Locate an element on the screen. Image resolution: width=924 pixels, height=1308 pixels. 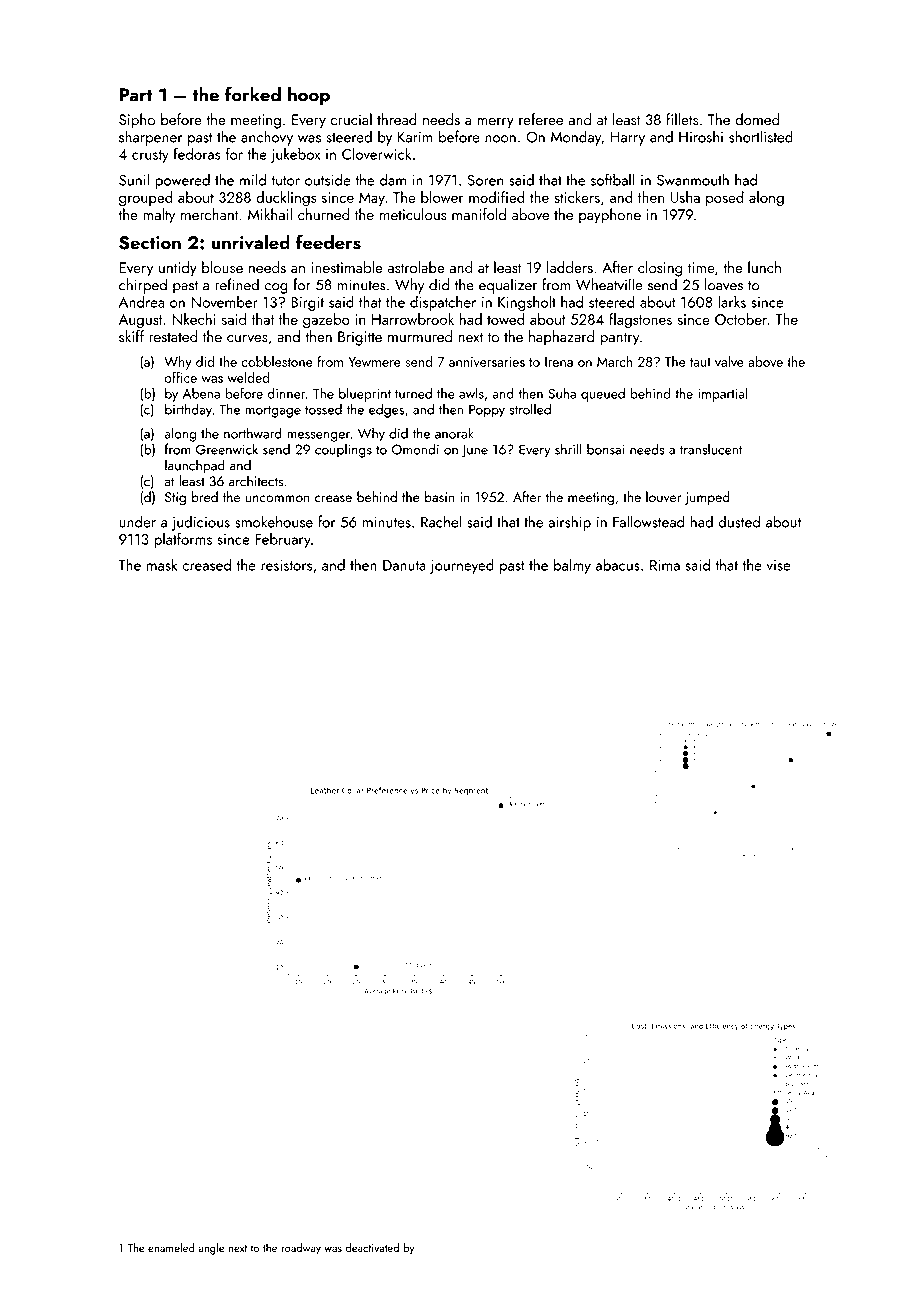
bonsai is located at coordinates (606, 449).
